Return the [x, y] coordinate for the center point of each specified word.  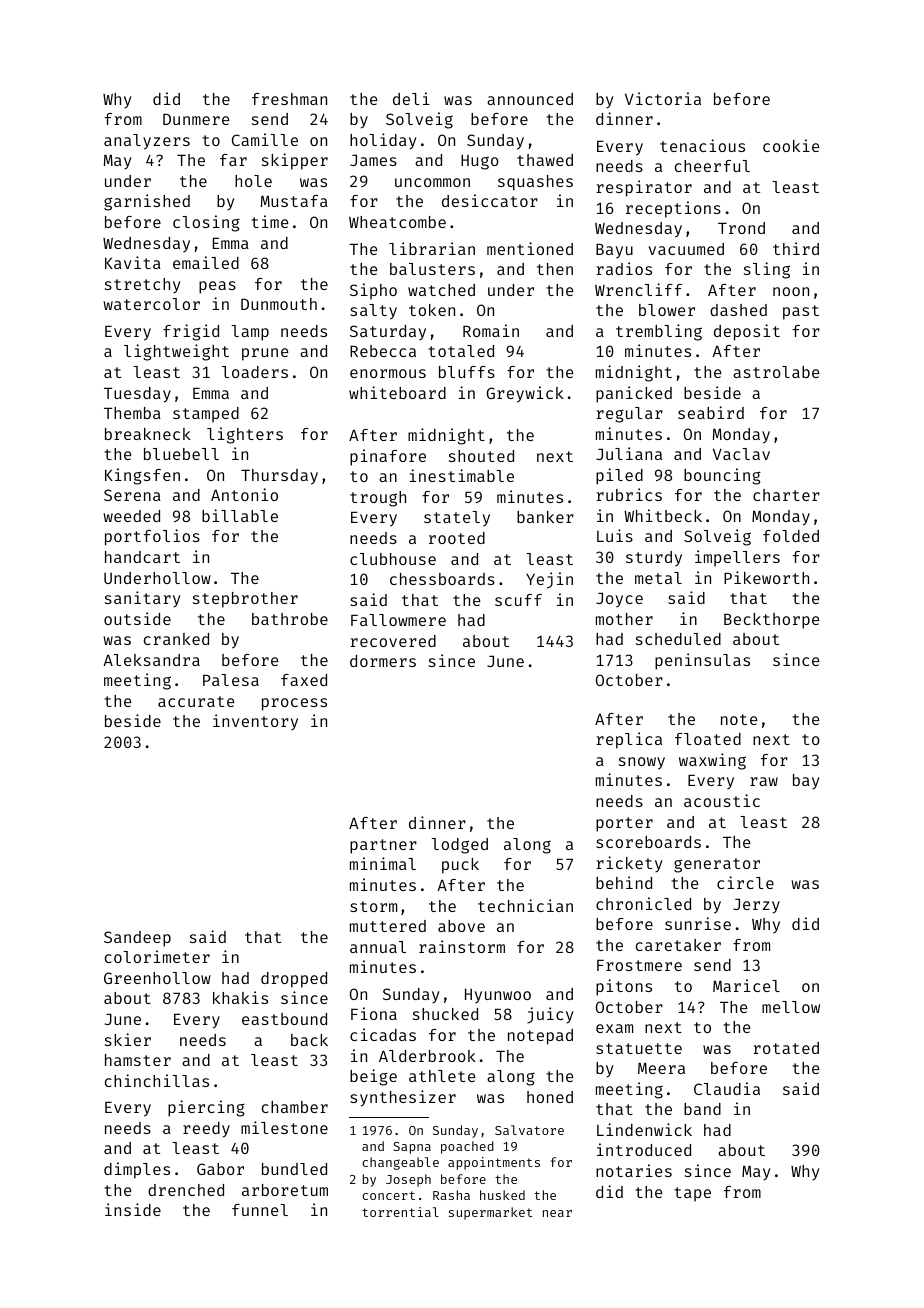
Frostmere [639, 965]
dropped [294, 980]
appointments [494, 1163]
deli [411, 98]
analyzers [147, 142]
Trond [741, 228]
